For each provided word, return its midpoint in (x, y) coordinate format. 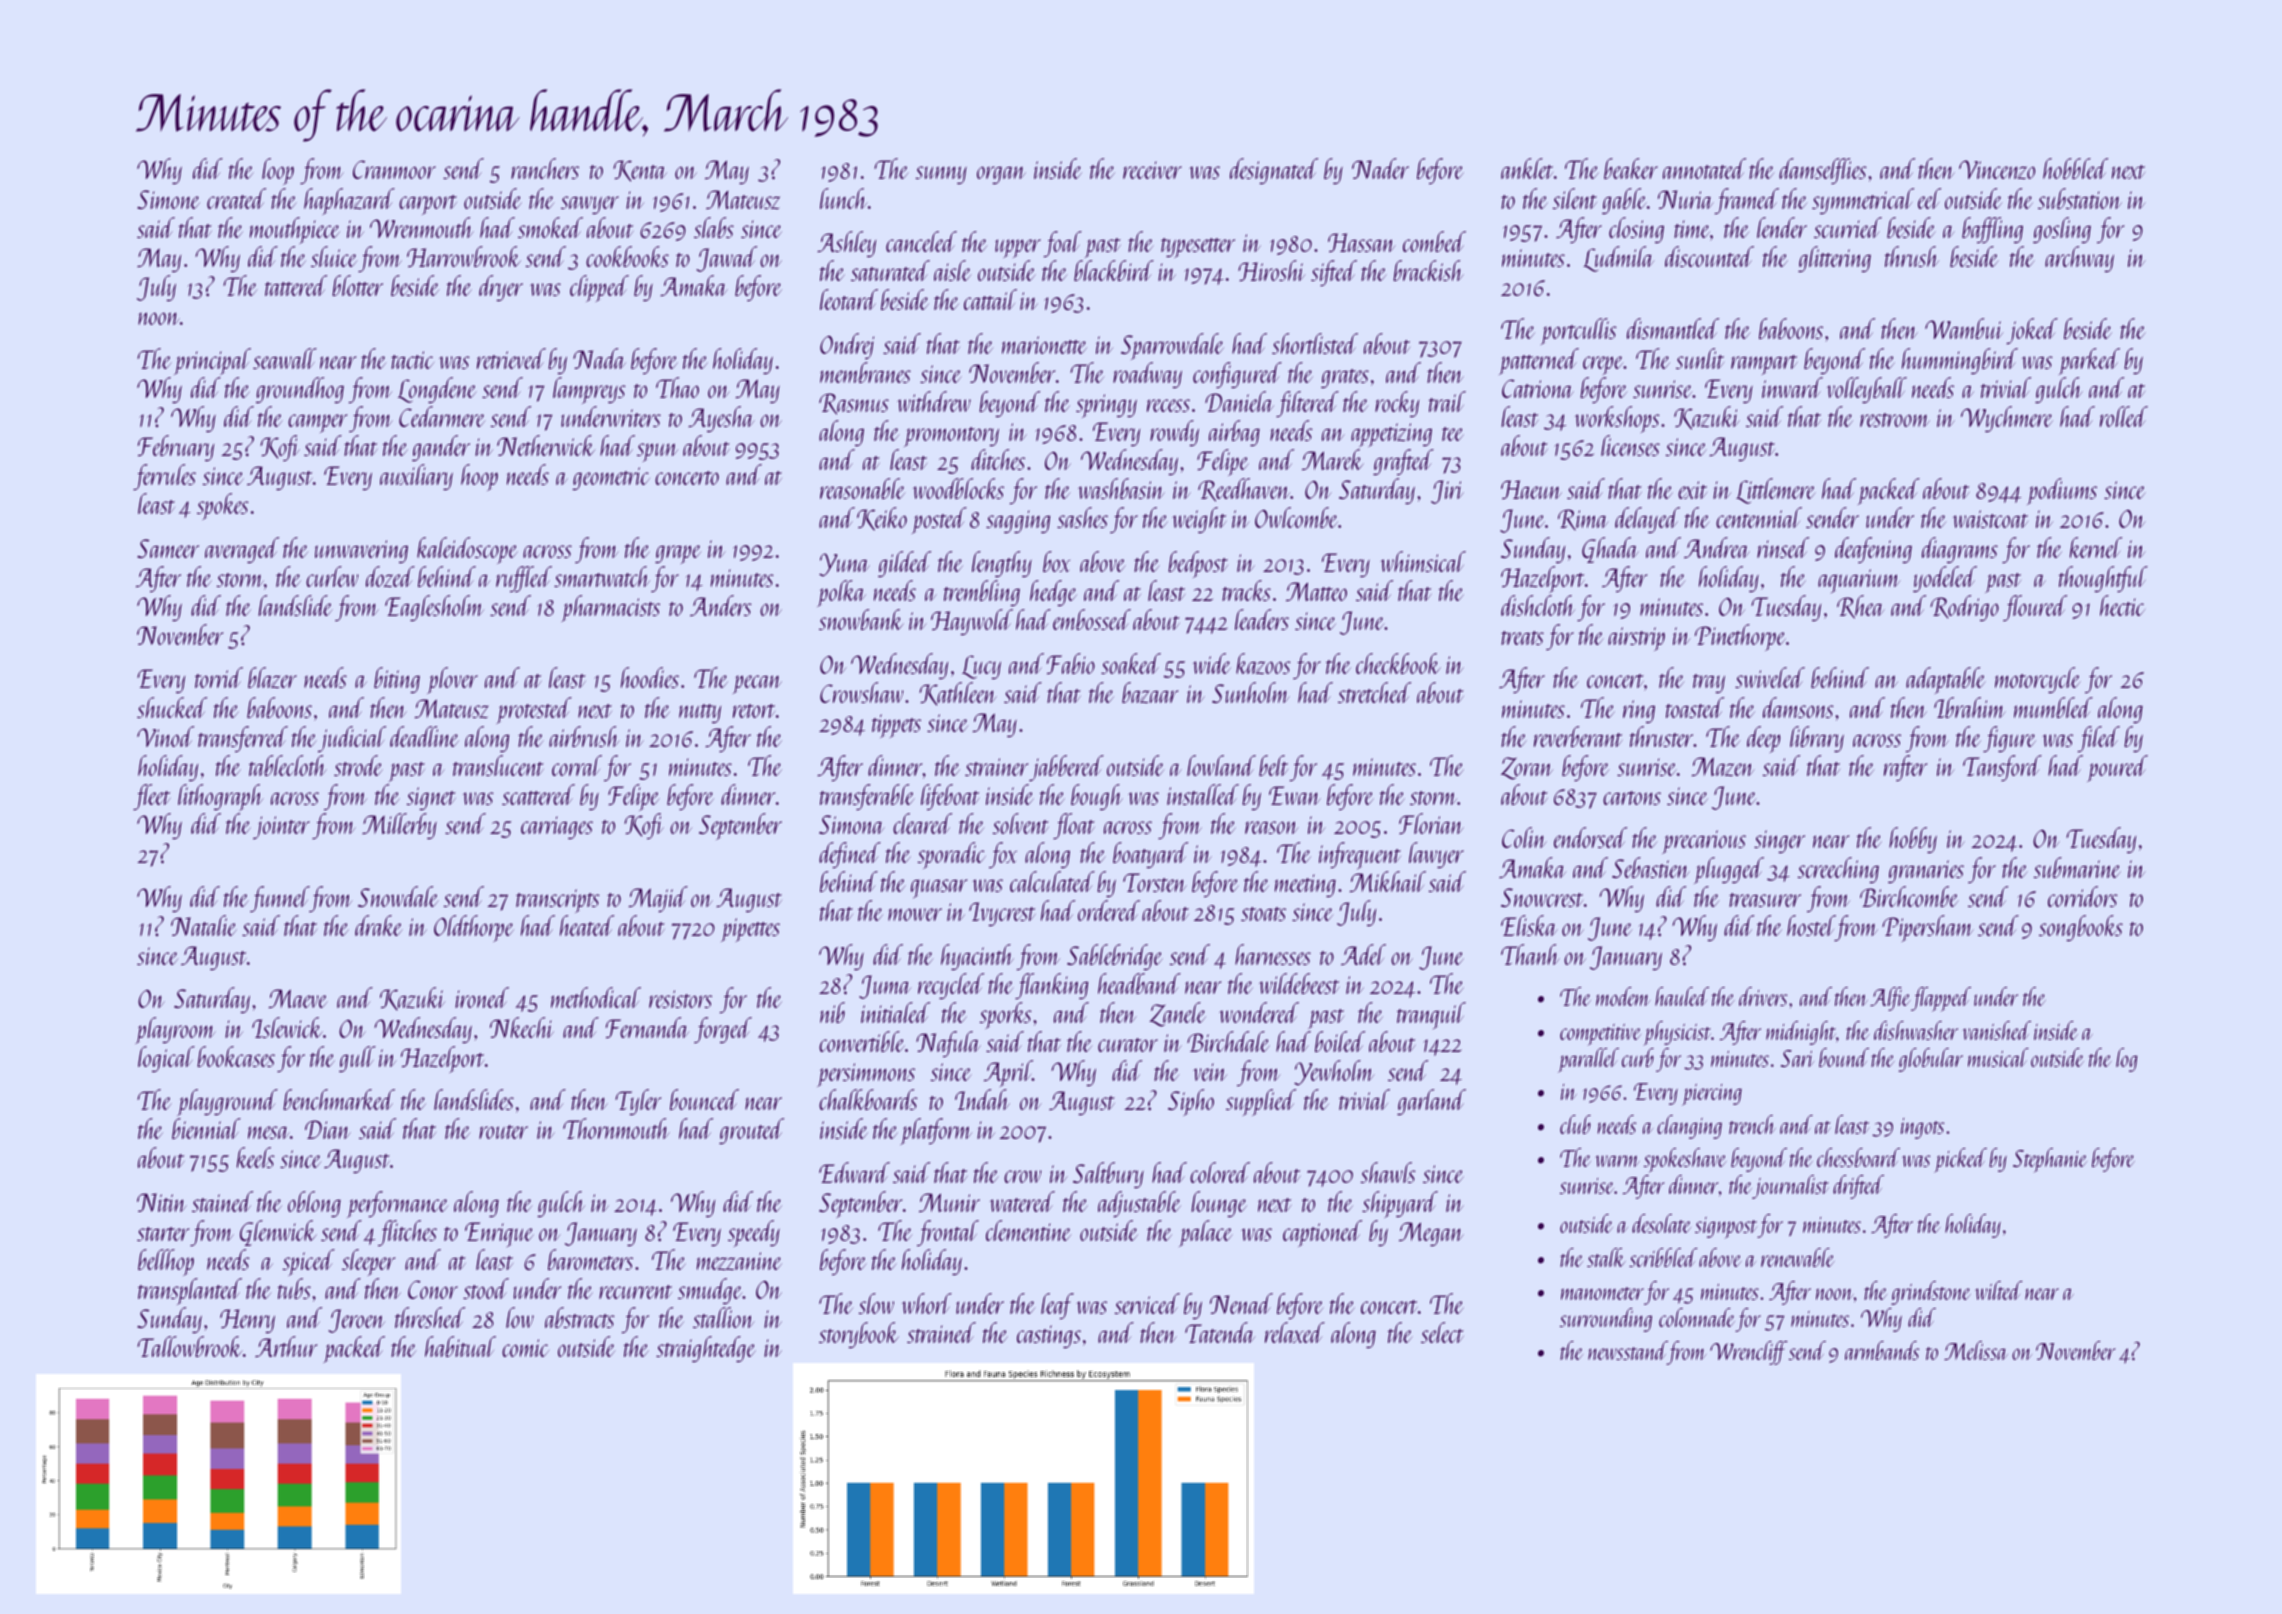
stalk (1606, 1257)
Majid (658, 899)
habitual (460, 1346)
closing (1636, 230)
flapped (1941, 999)
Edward (854, 1172)
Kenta (640, 171)
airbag (1234, 433)
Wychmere (2007, 419)
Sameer (168, 548)
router (503, 1132)
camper (317, 423)
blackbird (1114, 270)
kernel (2096, 547)
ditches (998, 459)
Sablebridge (1115, 957)
